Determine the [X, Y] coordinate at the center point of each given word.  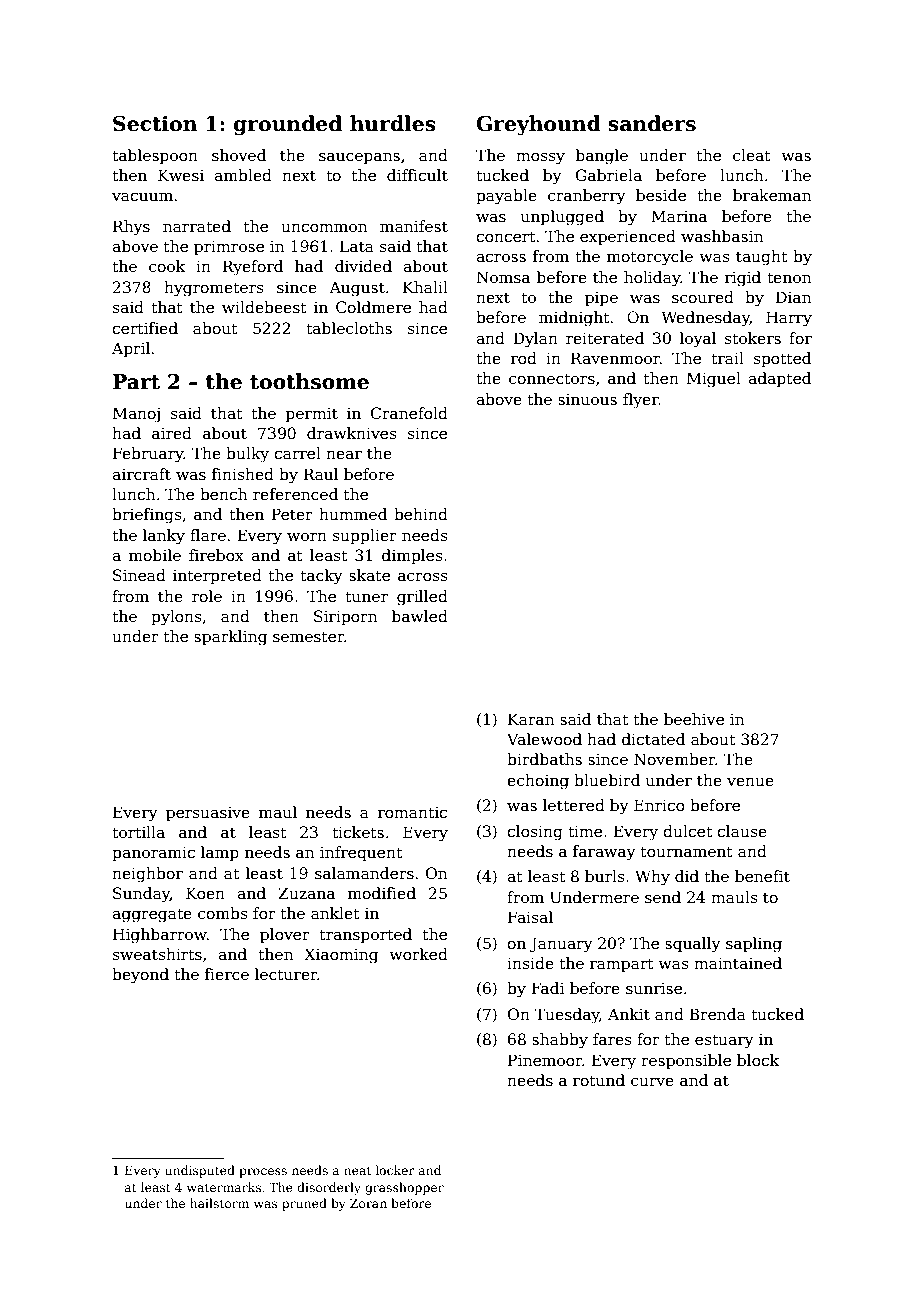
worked [418, 954]
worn [307, 537]
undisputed [200, 1171]
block [758, 1060]
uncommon [324, 228]
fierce [227, 974]
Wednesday [705, 319]
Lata [357, 246]
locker [395, 1170]
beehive [694, 719]
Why [652, 878]
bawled [420, 616]
